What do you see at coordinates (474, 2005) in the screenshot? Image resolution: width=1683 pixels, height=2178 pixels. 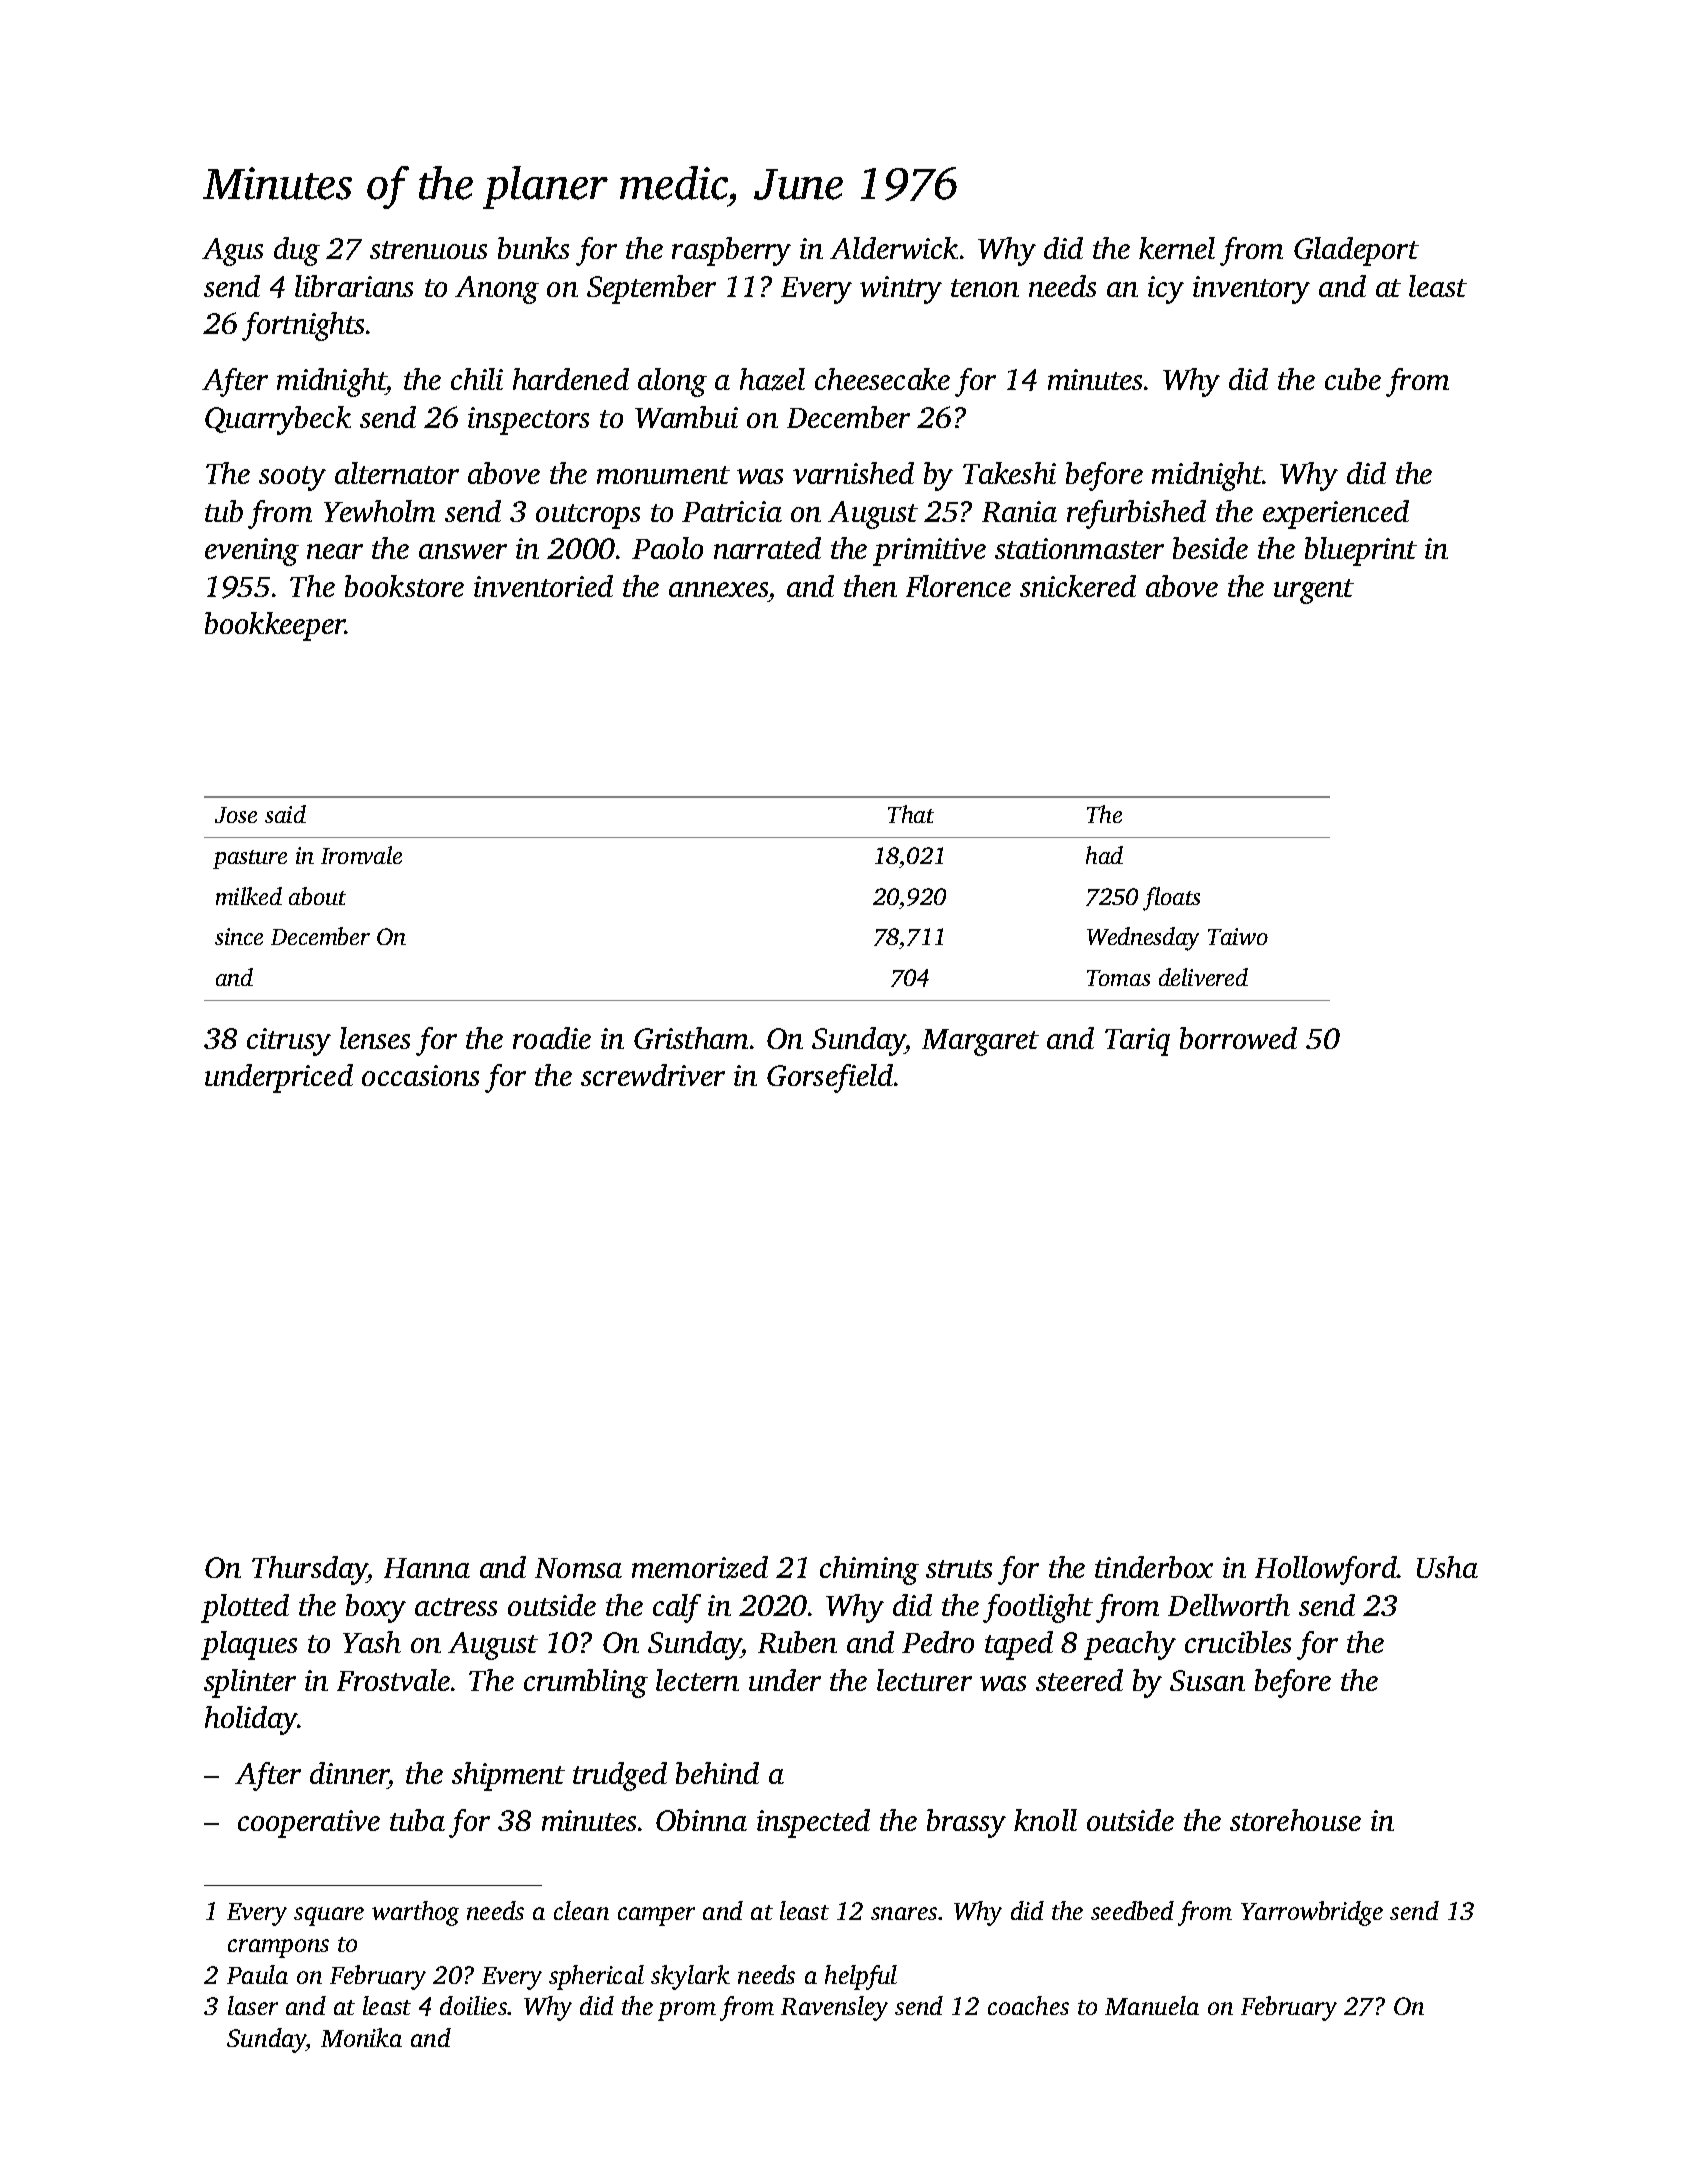 I see `doilies` at bounding box center [474, 2005].
